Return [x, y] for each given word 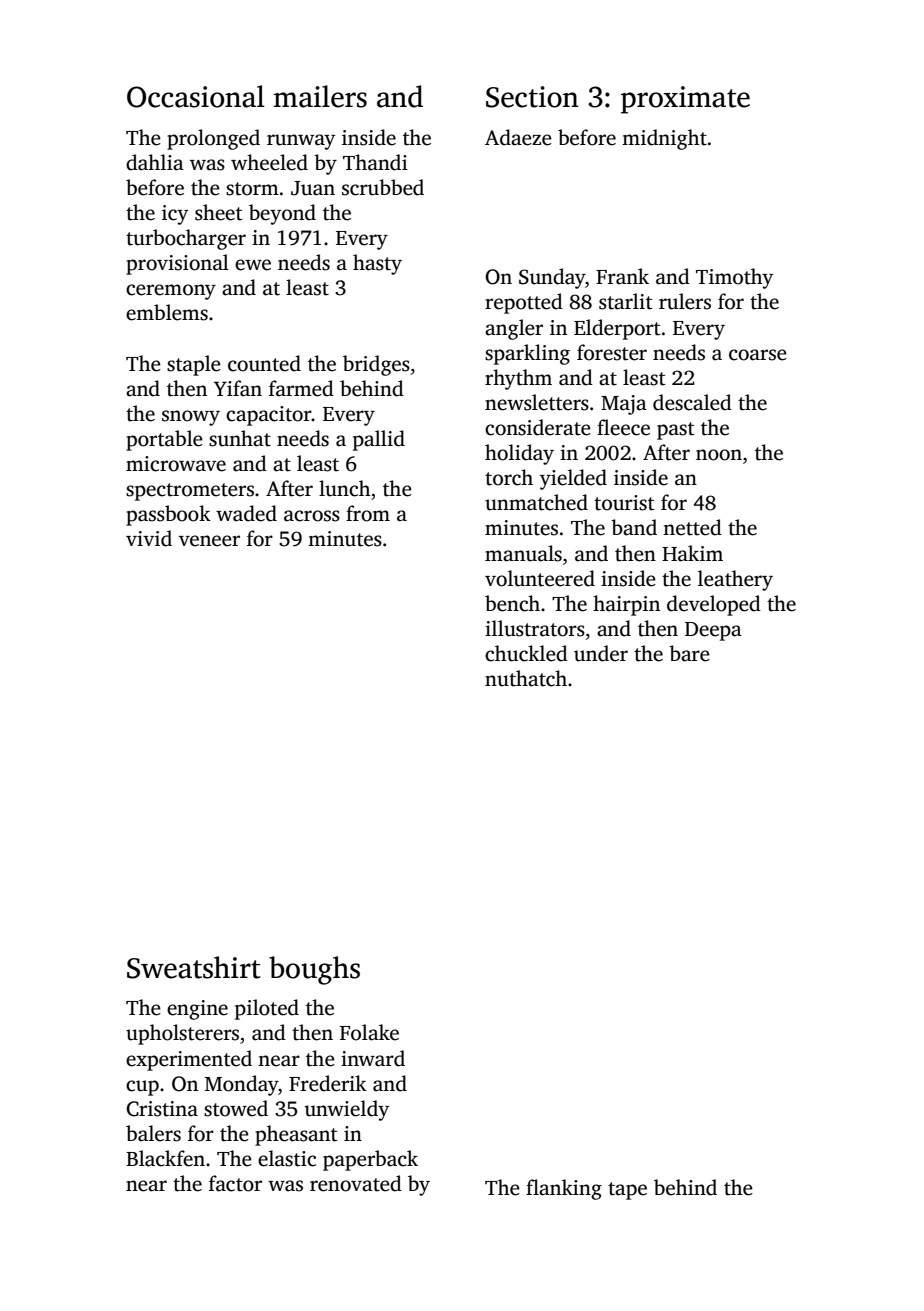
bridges [376, 365]
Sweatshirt [194, 967]
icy [175, 215]
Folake [369, 1032]
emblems [167, 312]
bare [689, 653]
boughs [314, 970]
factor [235, 1183]
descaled [692, 402]
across [312, 516]
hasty [377, 264]
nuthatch [526, 678]
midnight [664, 139]
